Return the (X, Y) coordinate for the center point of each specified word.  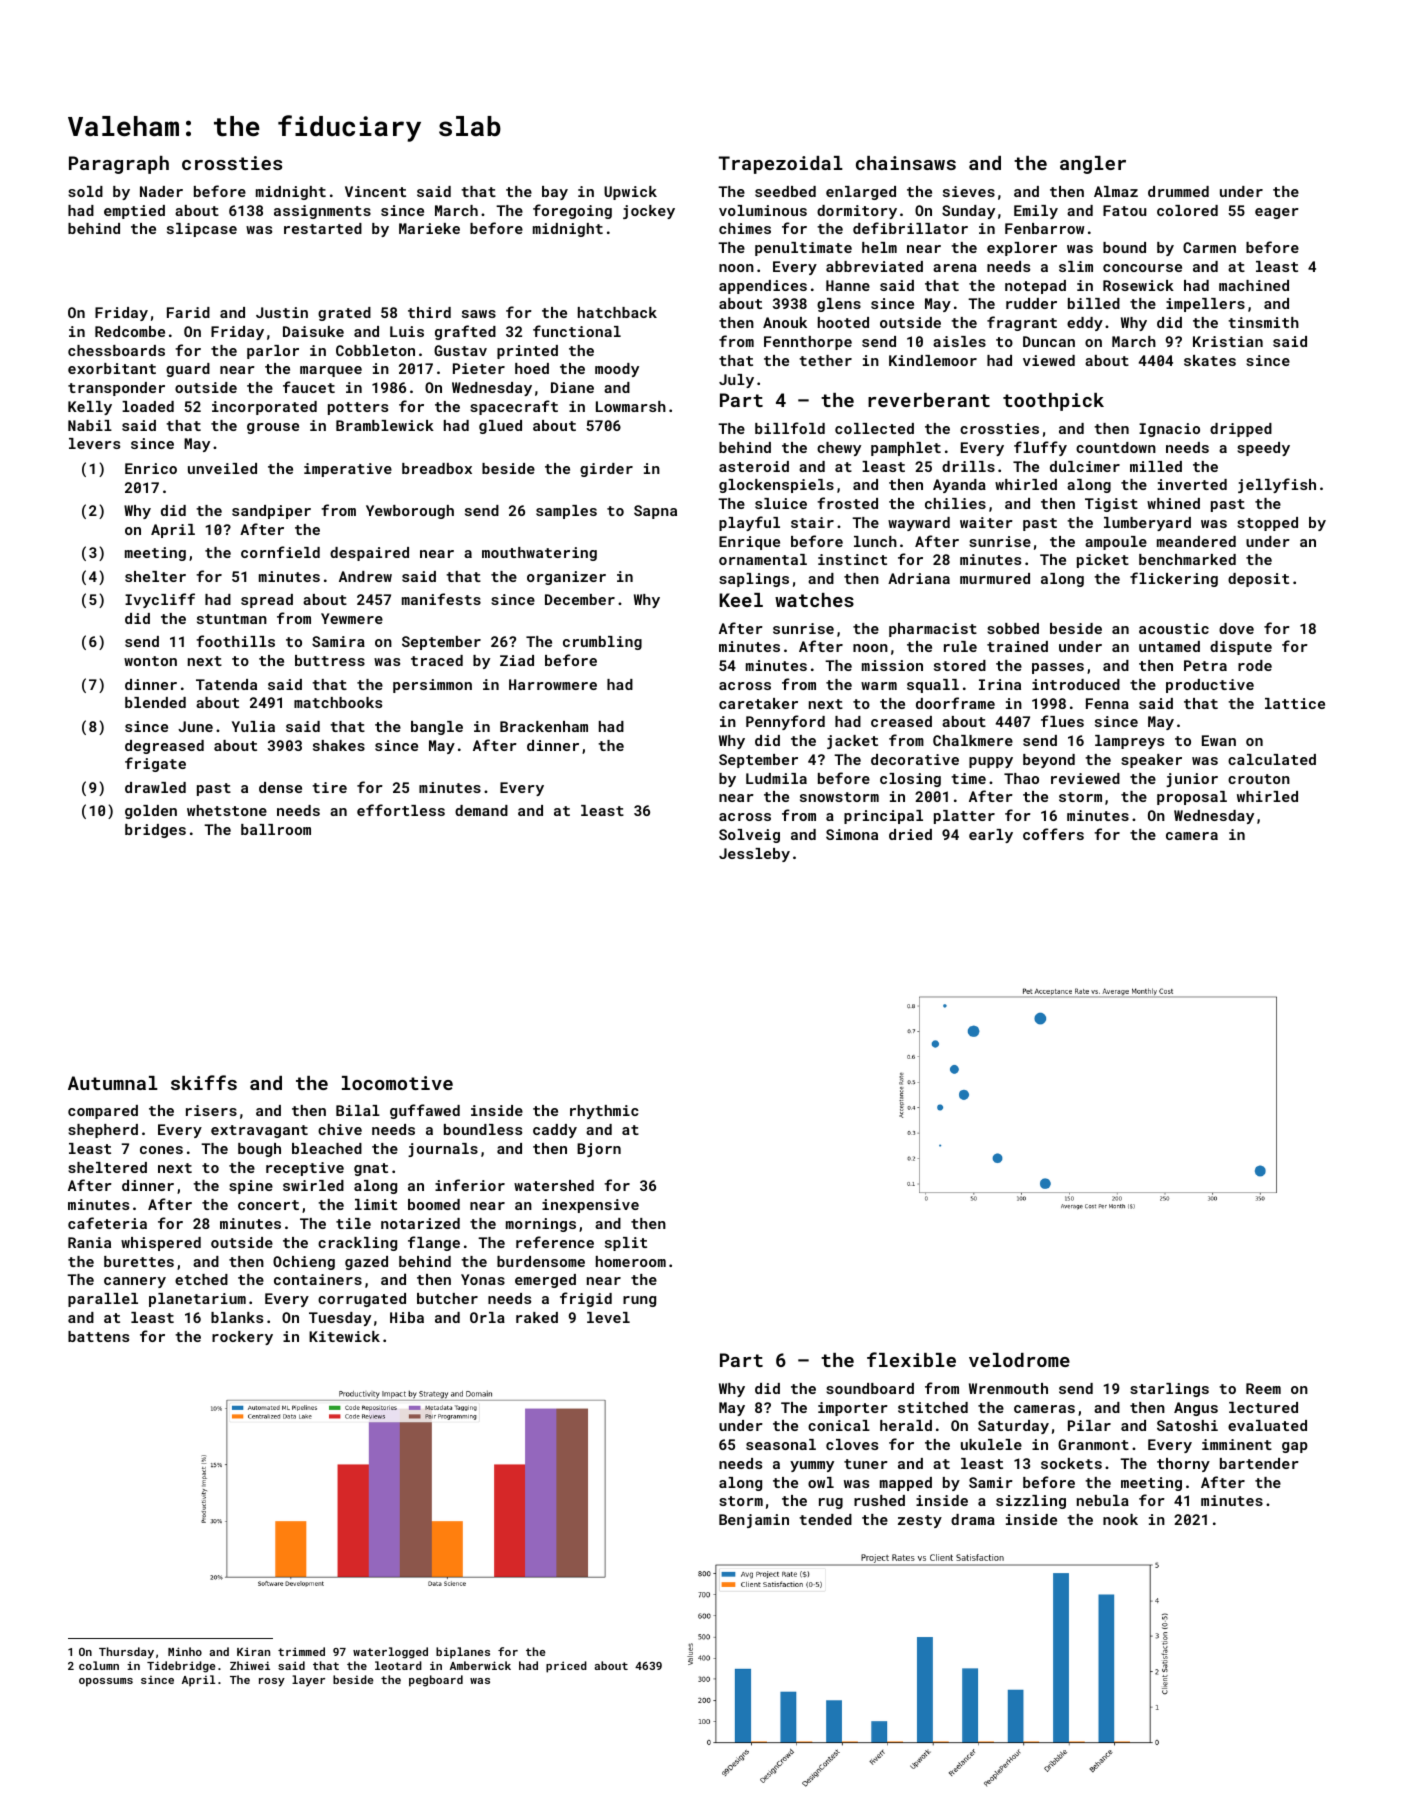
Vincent (375, 191)
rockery (242, 1338)
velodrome (1019, 1360)
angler (1093, 165)
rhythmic (604, 1112)
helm (879, 247)
